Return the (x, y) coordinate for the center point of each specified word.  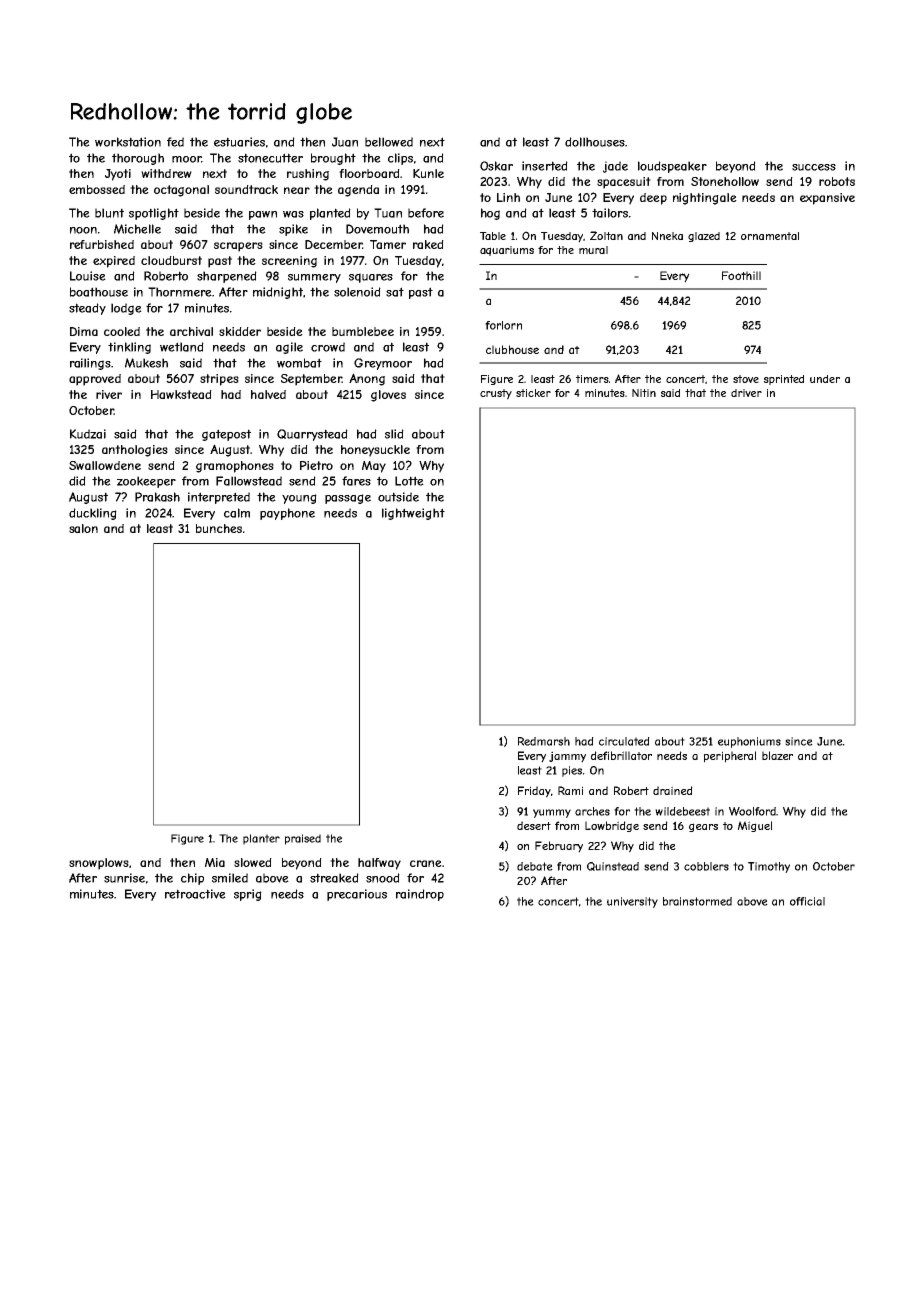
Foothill (741, 275)
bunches (219, 528)
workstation (128, 142)
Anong (367, 379)
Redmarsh (544, 741)
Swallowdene (105, 465)
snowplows (99, 864)
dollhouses (595, 142)
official (807, 901)
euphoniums (749, 742)
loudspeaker (672, 167)
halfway (379, 864)
